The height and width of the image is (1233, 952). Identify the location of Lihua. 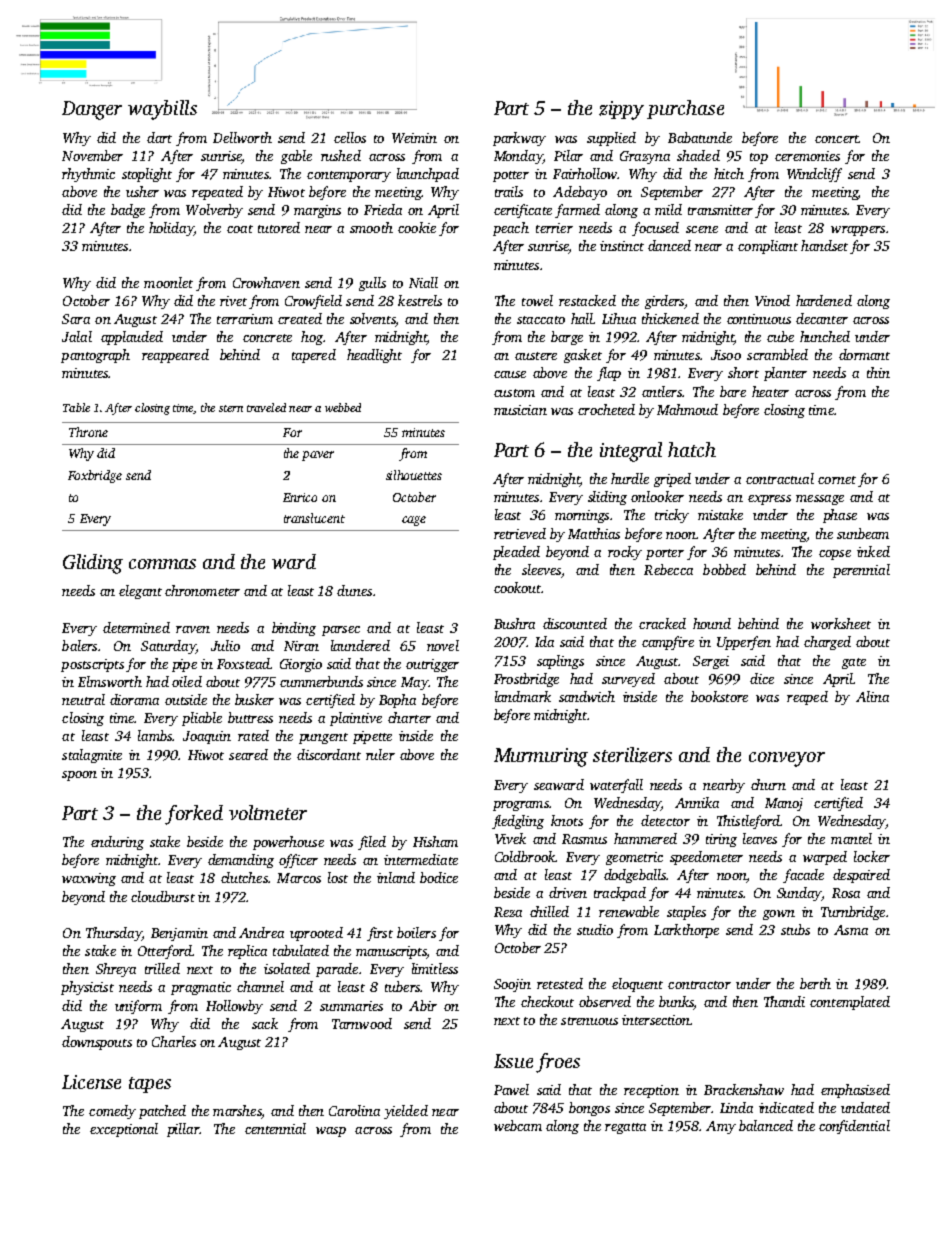
(619, 318).
